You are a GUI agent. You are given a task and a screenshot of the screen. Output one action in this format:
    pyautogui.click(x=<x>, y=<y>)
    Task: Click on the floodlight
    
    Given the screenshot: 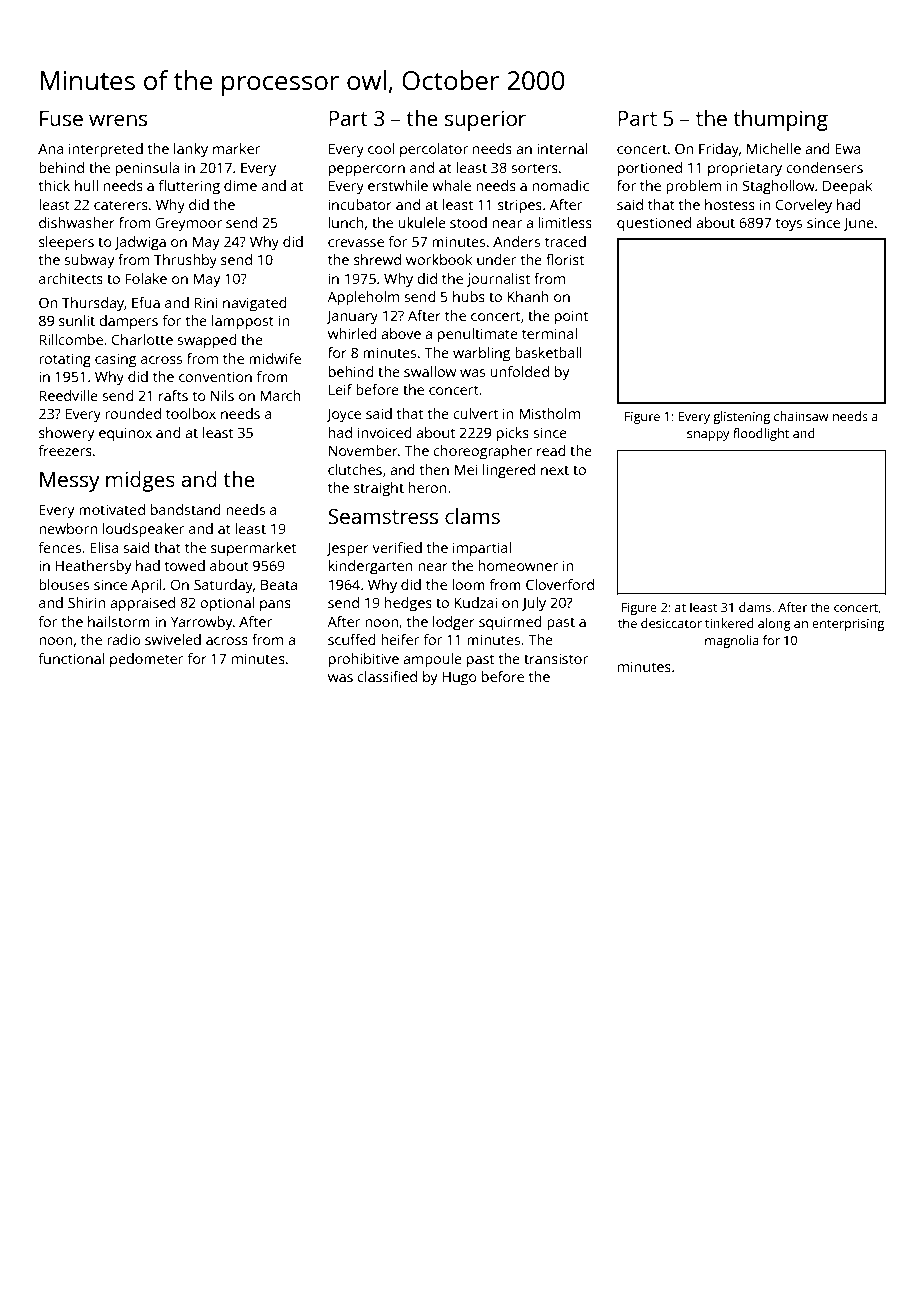 What is the action you would take?
    pyautogui.click(x=761, y=434)
